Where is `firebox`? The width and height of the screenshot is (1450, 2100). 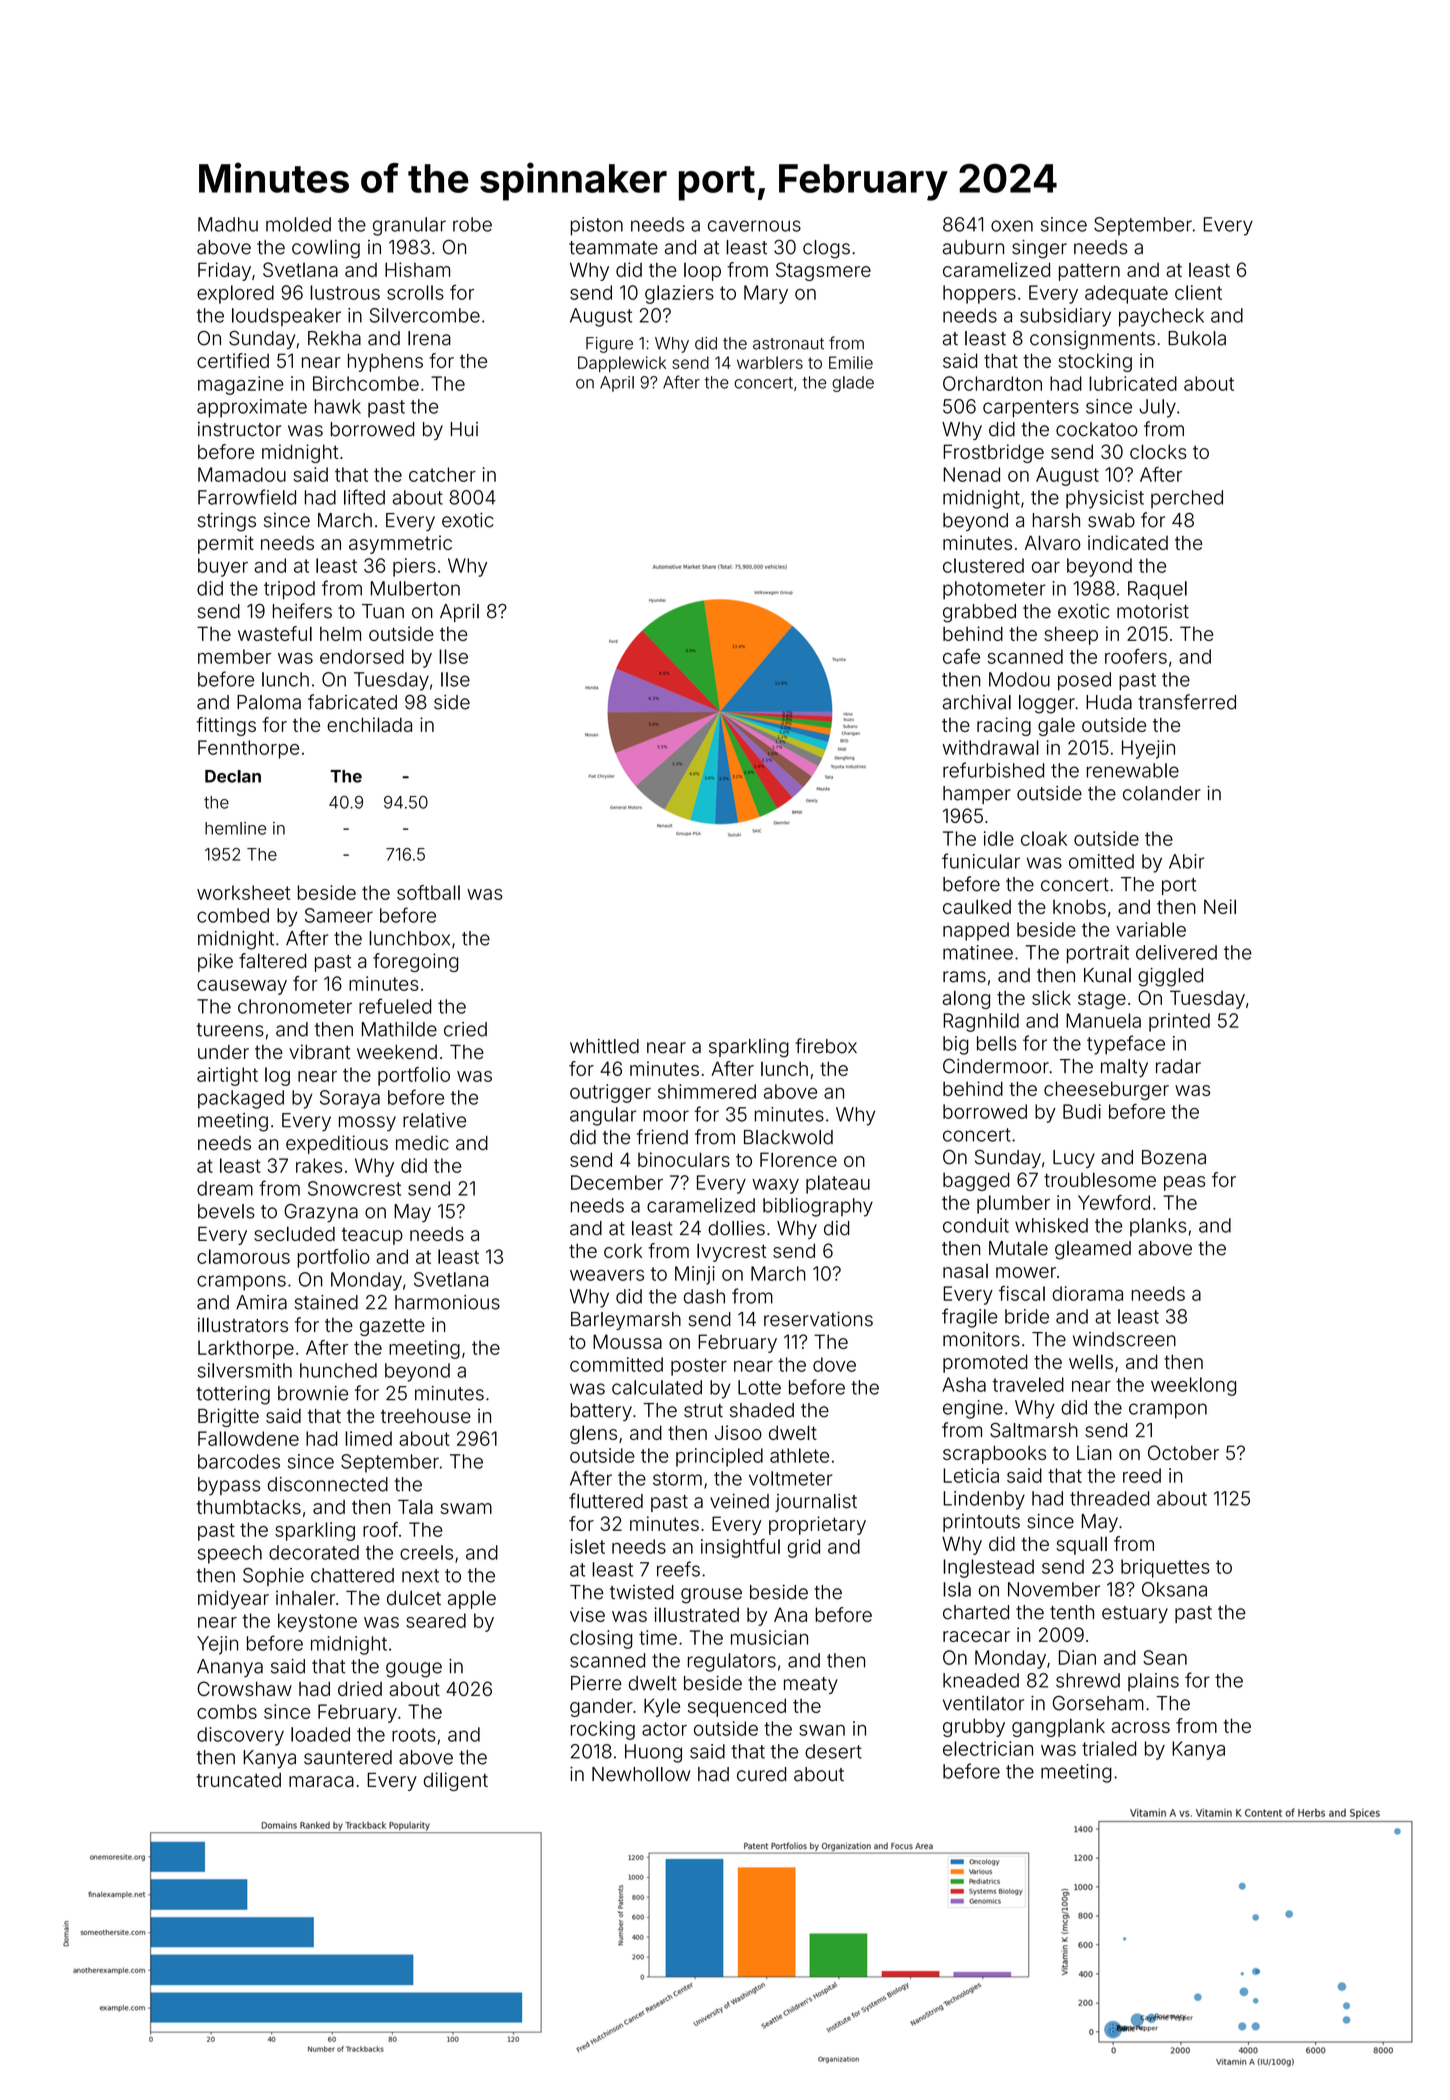
firebox is located at coordinates (826, 1046).
